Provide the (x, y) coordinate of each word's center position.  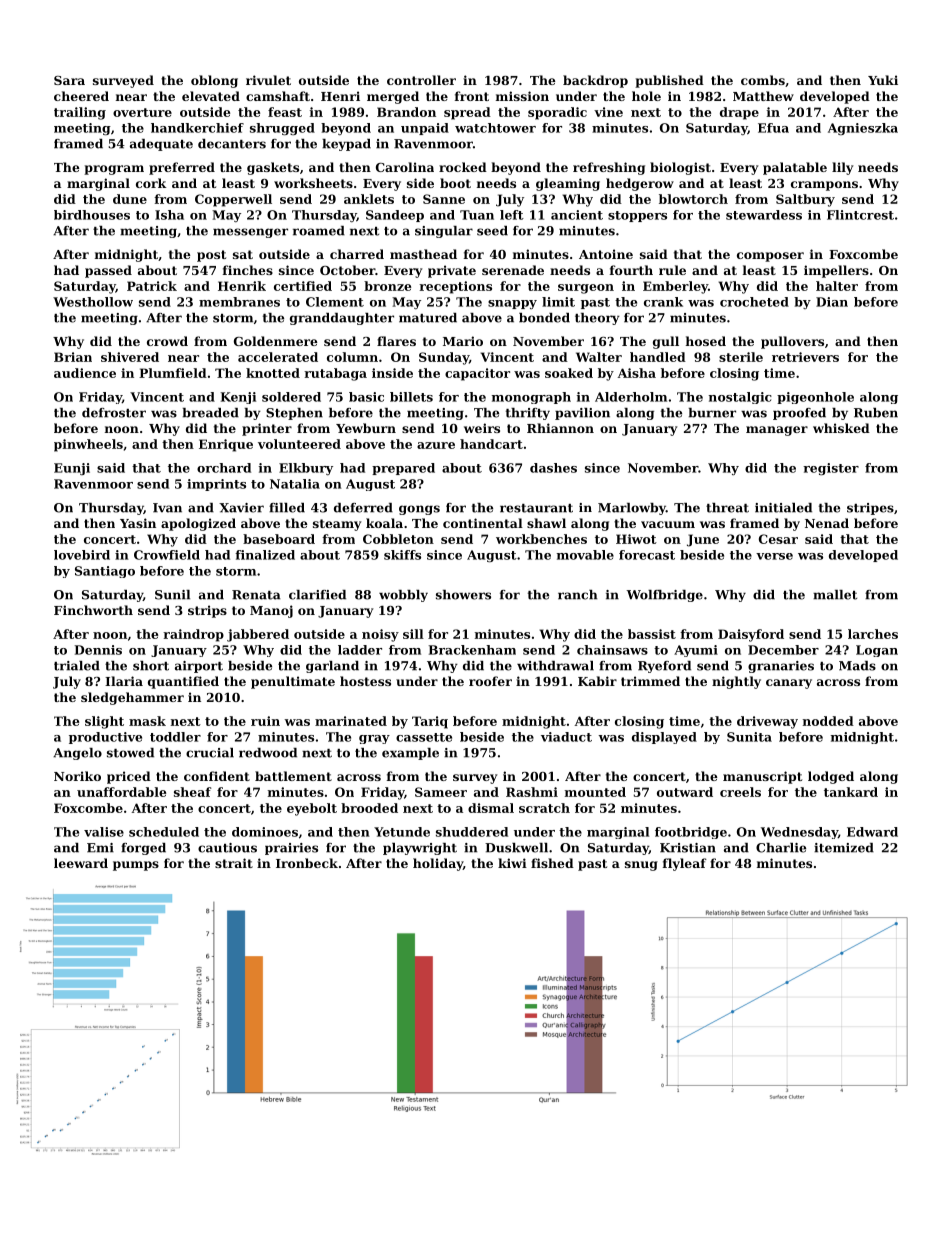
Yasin (138, 523)
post (211, 256)
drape (739, 113)
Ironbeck (307, 863)
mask (147, 721)
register (831, 469)
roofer (490, 681)
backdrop (595, 81)
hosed (706, 341)
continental (483, 523)
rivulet (268, 80)
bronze (387, 286)
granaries (781, 667)
